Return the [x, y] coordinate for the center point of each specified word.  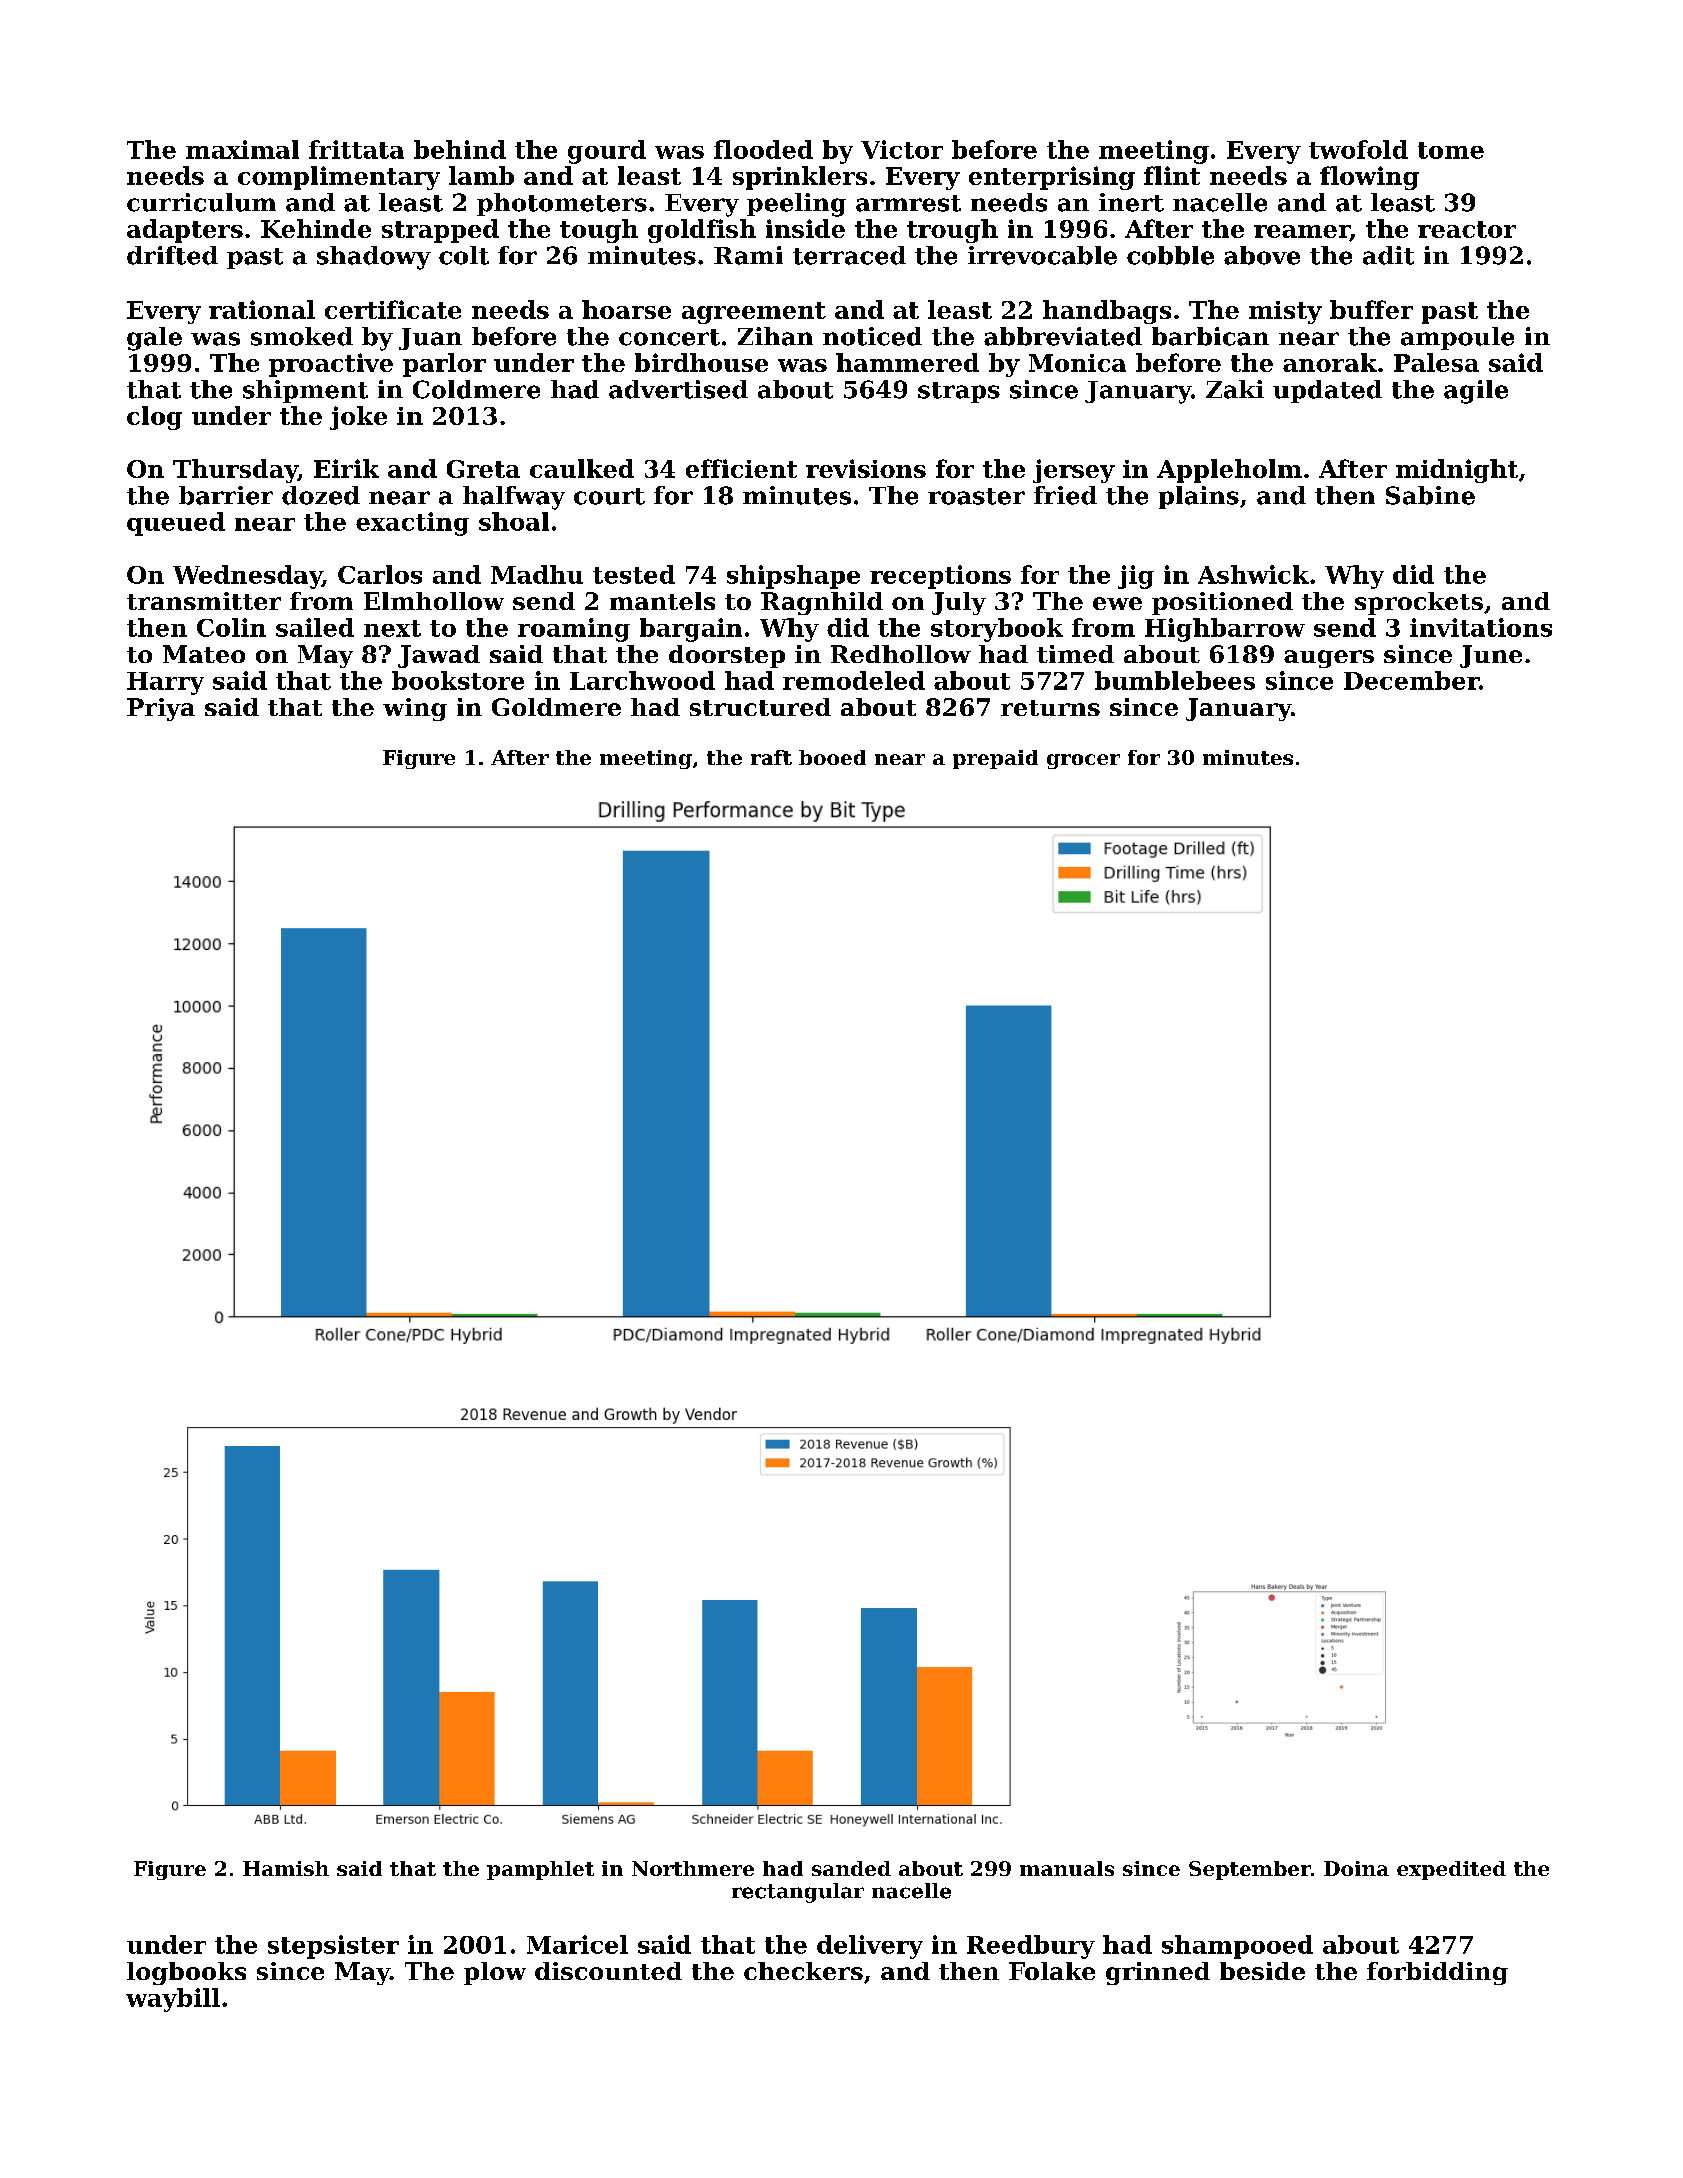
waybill [173, 2000]
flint [1172, 175]
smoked [302, 336]
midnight [1457, 471]
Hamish [286, 1868]
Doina [1356, 1868]
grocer [1083, 761]
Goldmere [556, 707]
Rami [748, 255]
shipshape [793, 577]
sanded [851, 1868]
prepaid [995, 759]
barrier [226, 495]
